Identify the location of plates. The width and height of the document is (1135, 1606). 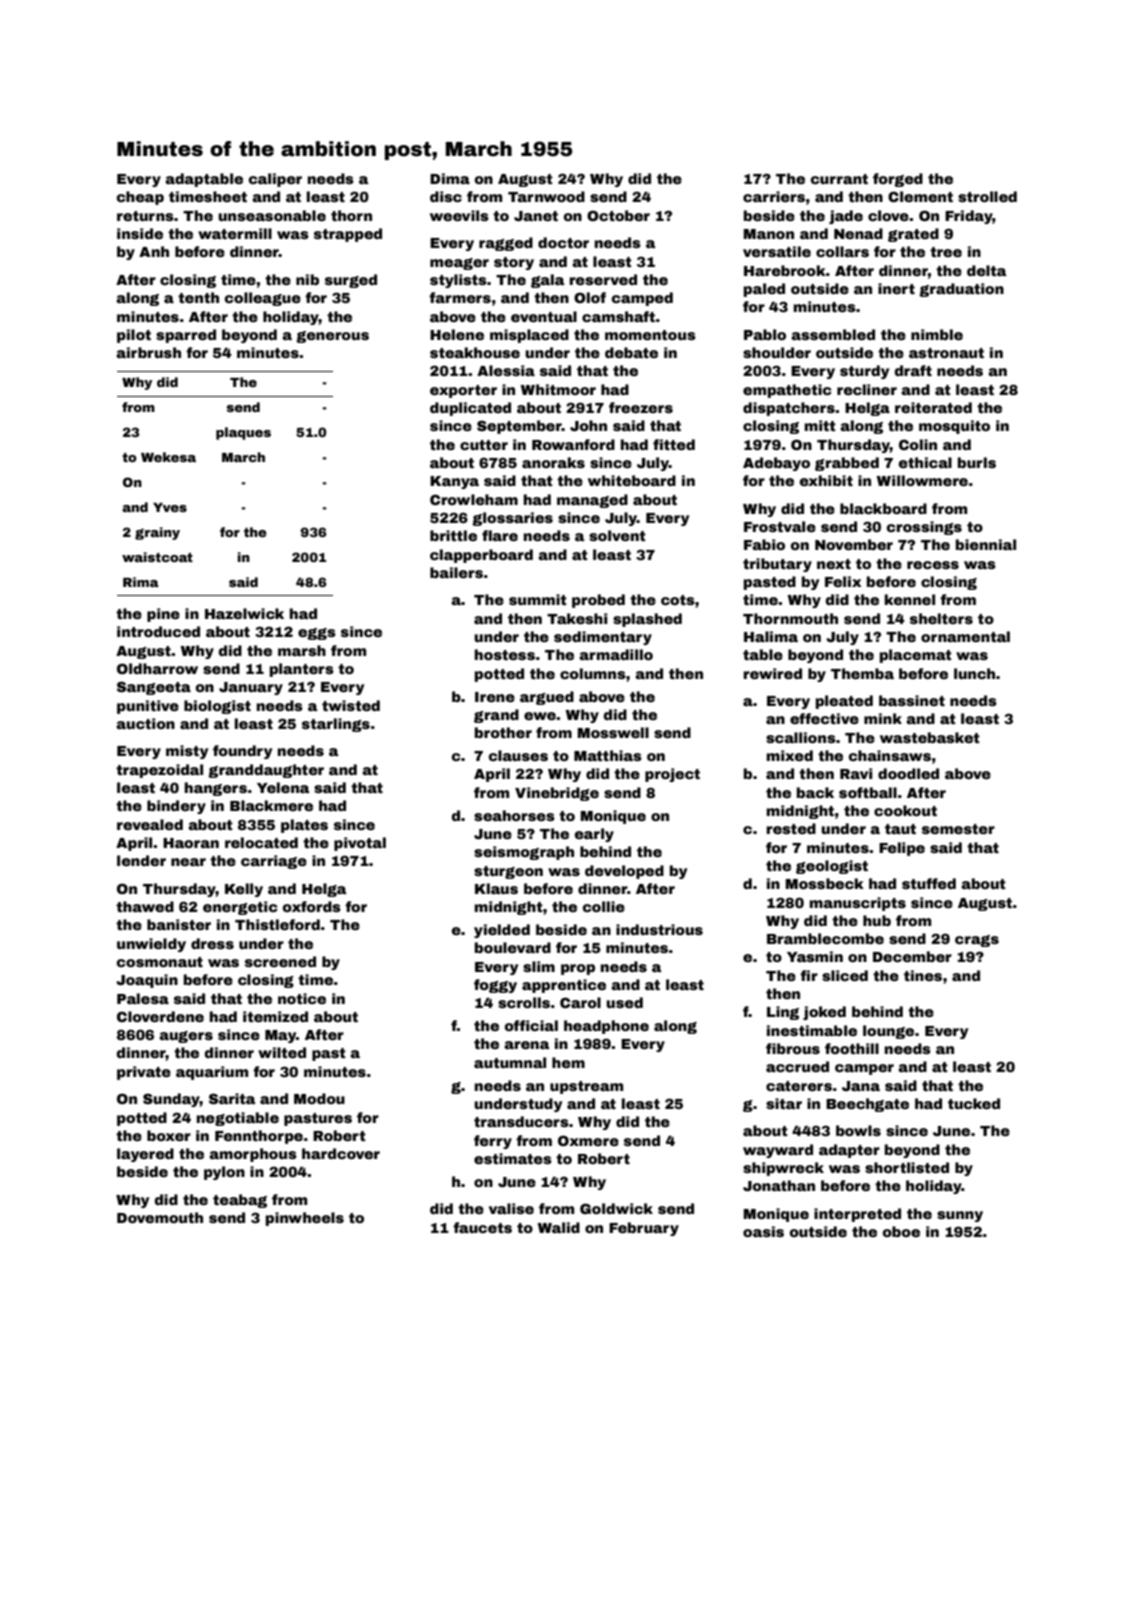
(304, 826).
